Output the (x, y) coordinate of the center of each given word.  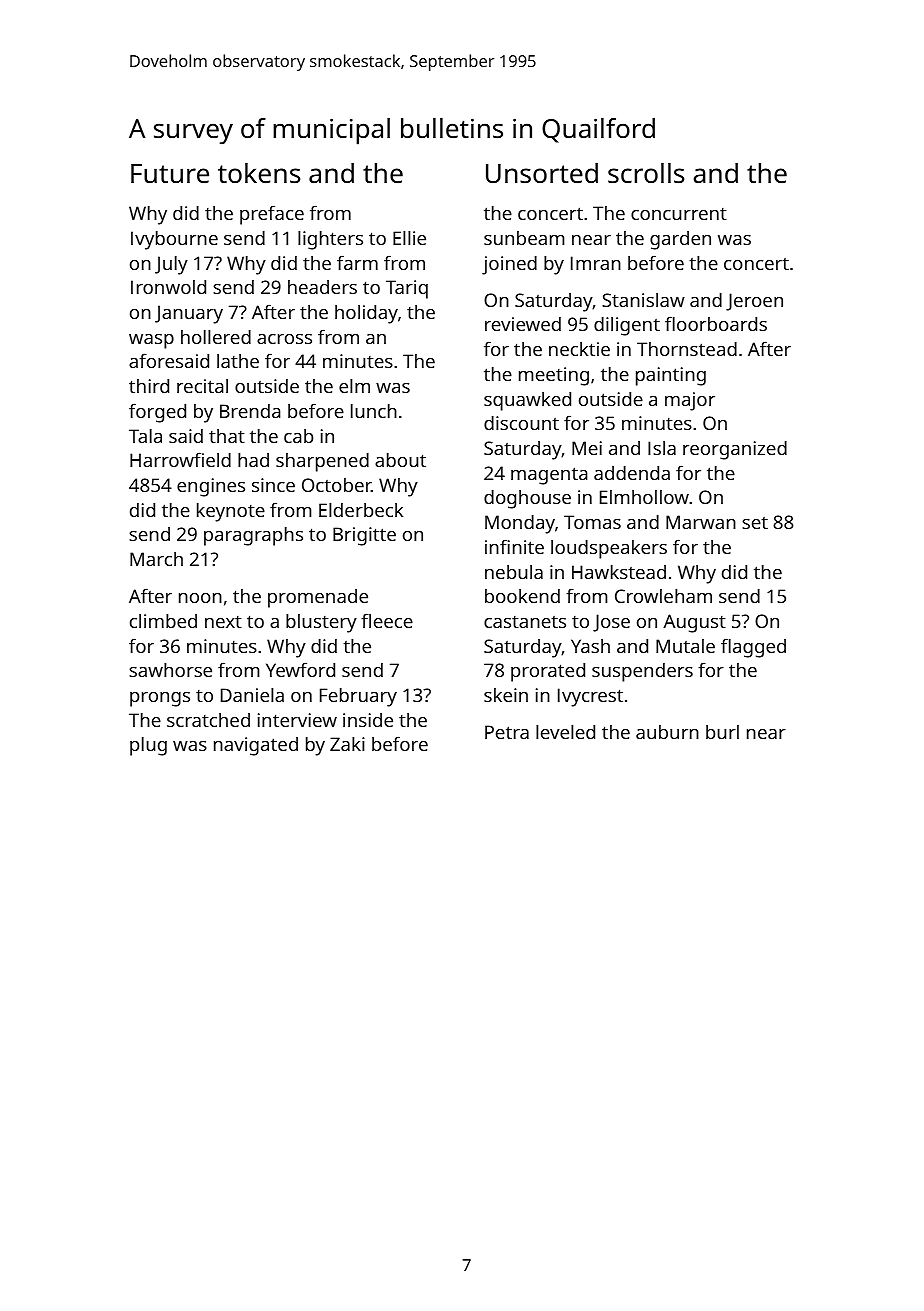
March (156, 559)
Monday (520, 524)
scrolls (646, 173)
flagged (753, 648)
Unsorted (542, 173)
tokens (259, 173)
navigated (256, 746)
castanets (525, 622)
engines (211, 487)
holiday (366, 314)
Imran (596, 263)
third (149, 386)
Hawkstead (619, 572)
